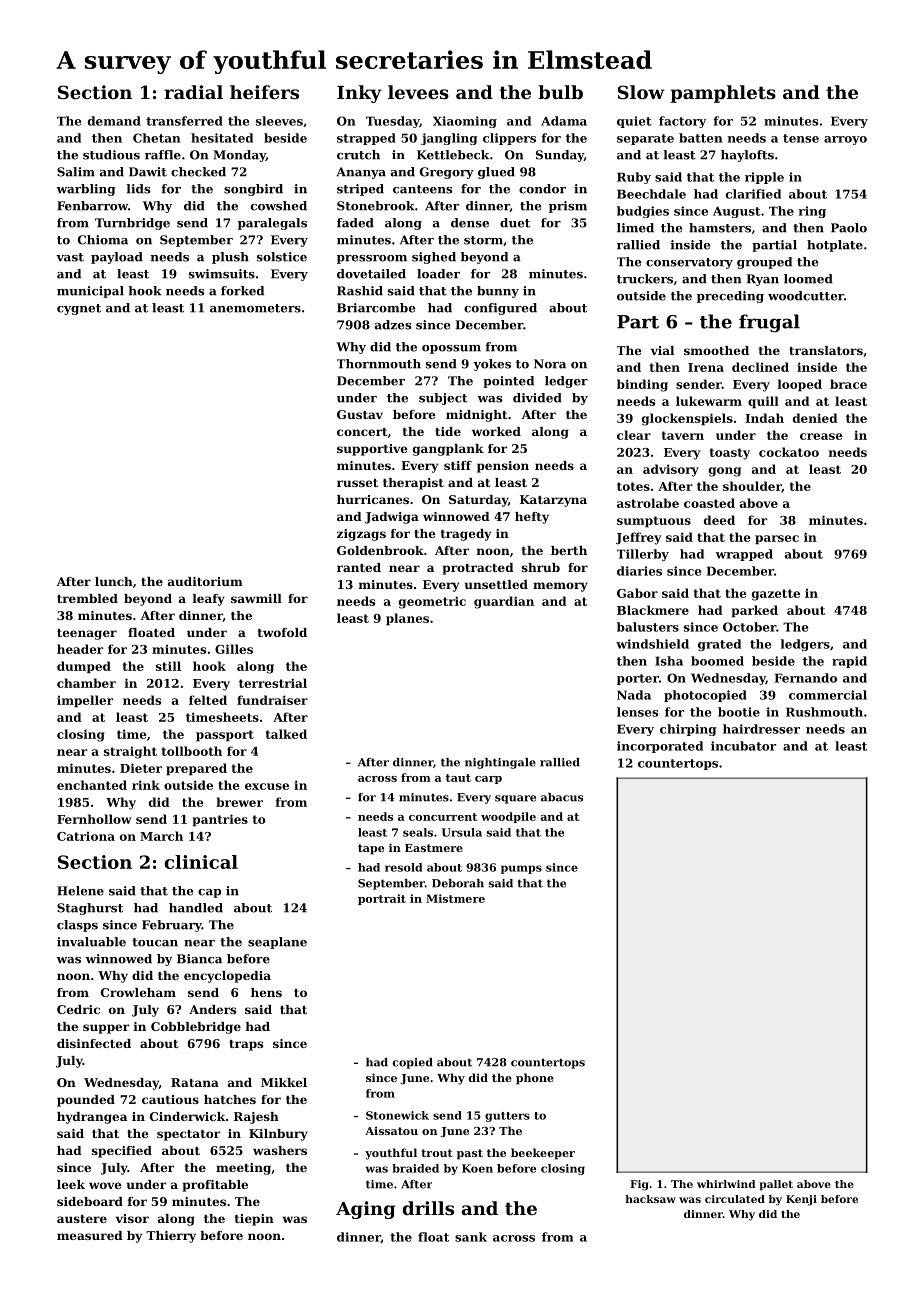 This screenshot has height=1308, width=924. Describe the element at coordinates (634, 435) in the screenshot. I see `clear` at that location.
